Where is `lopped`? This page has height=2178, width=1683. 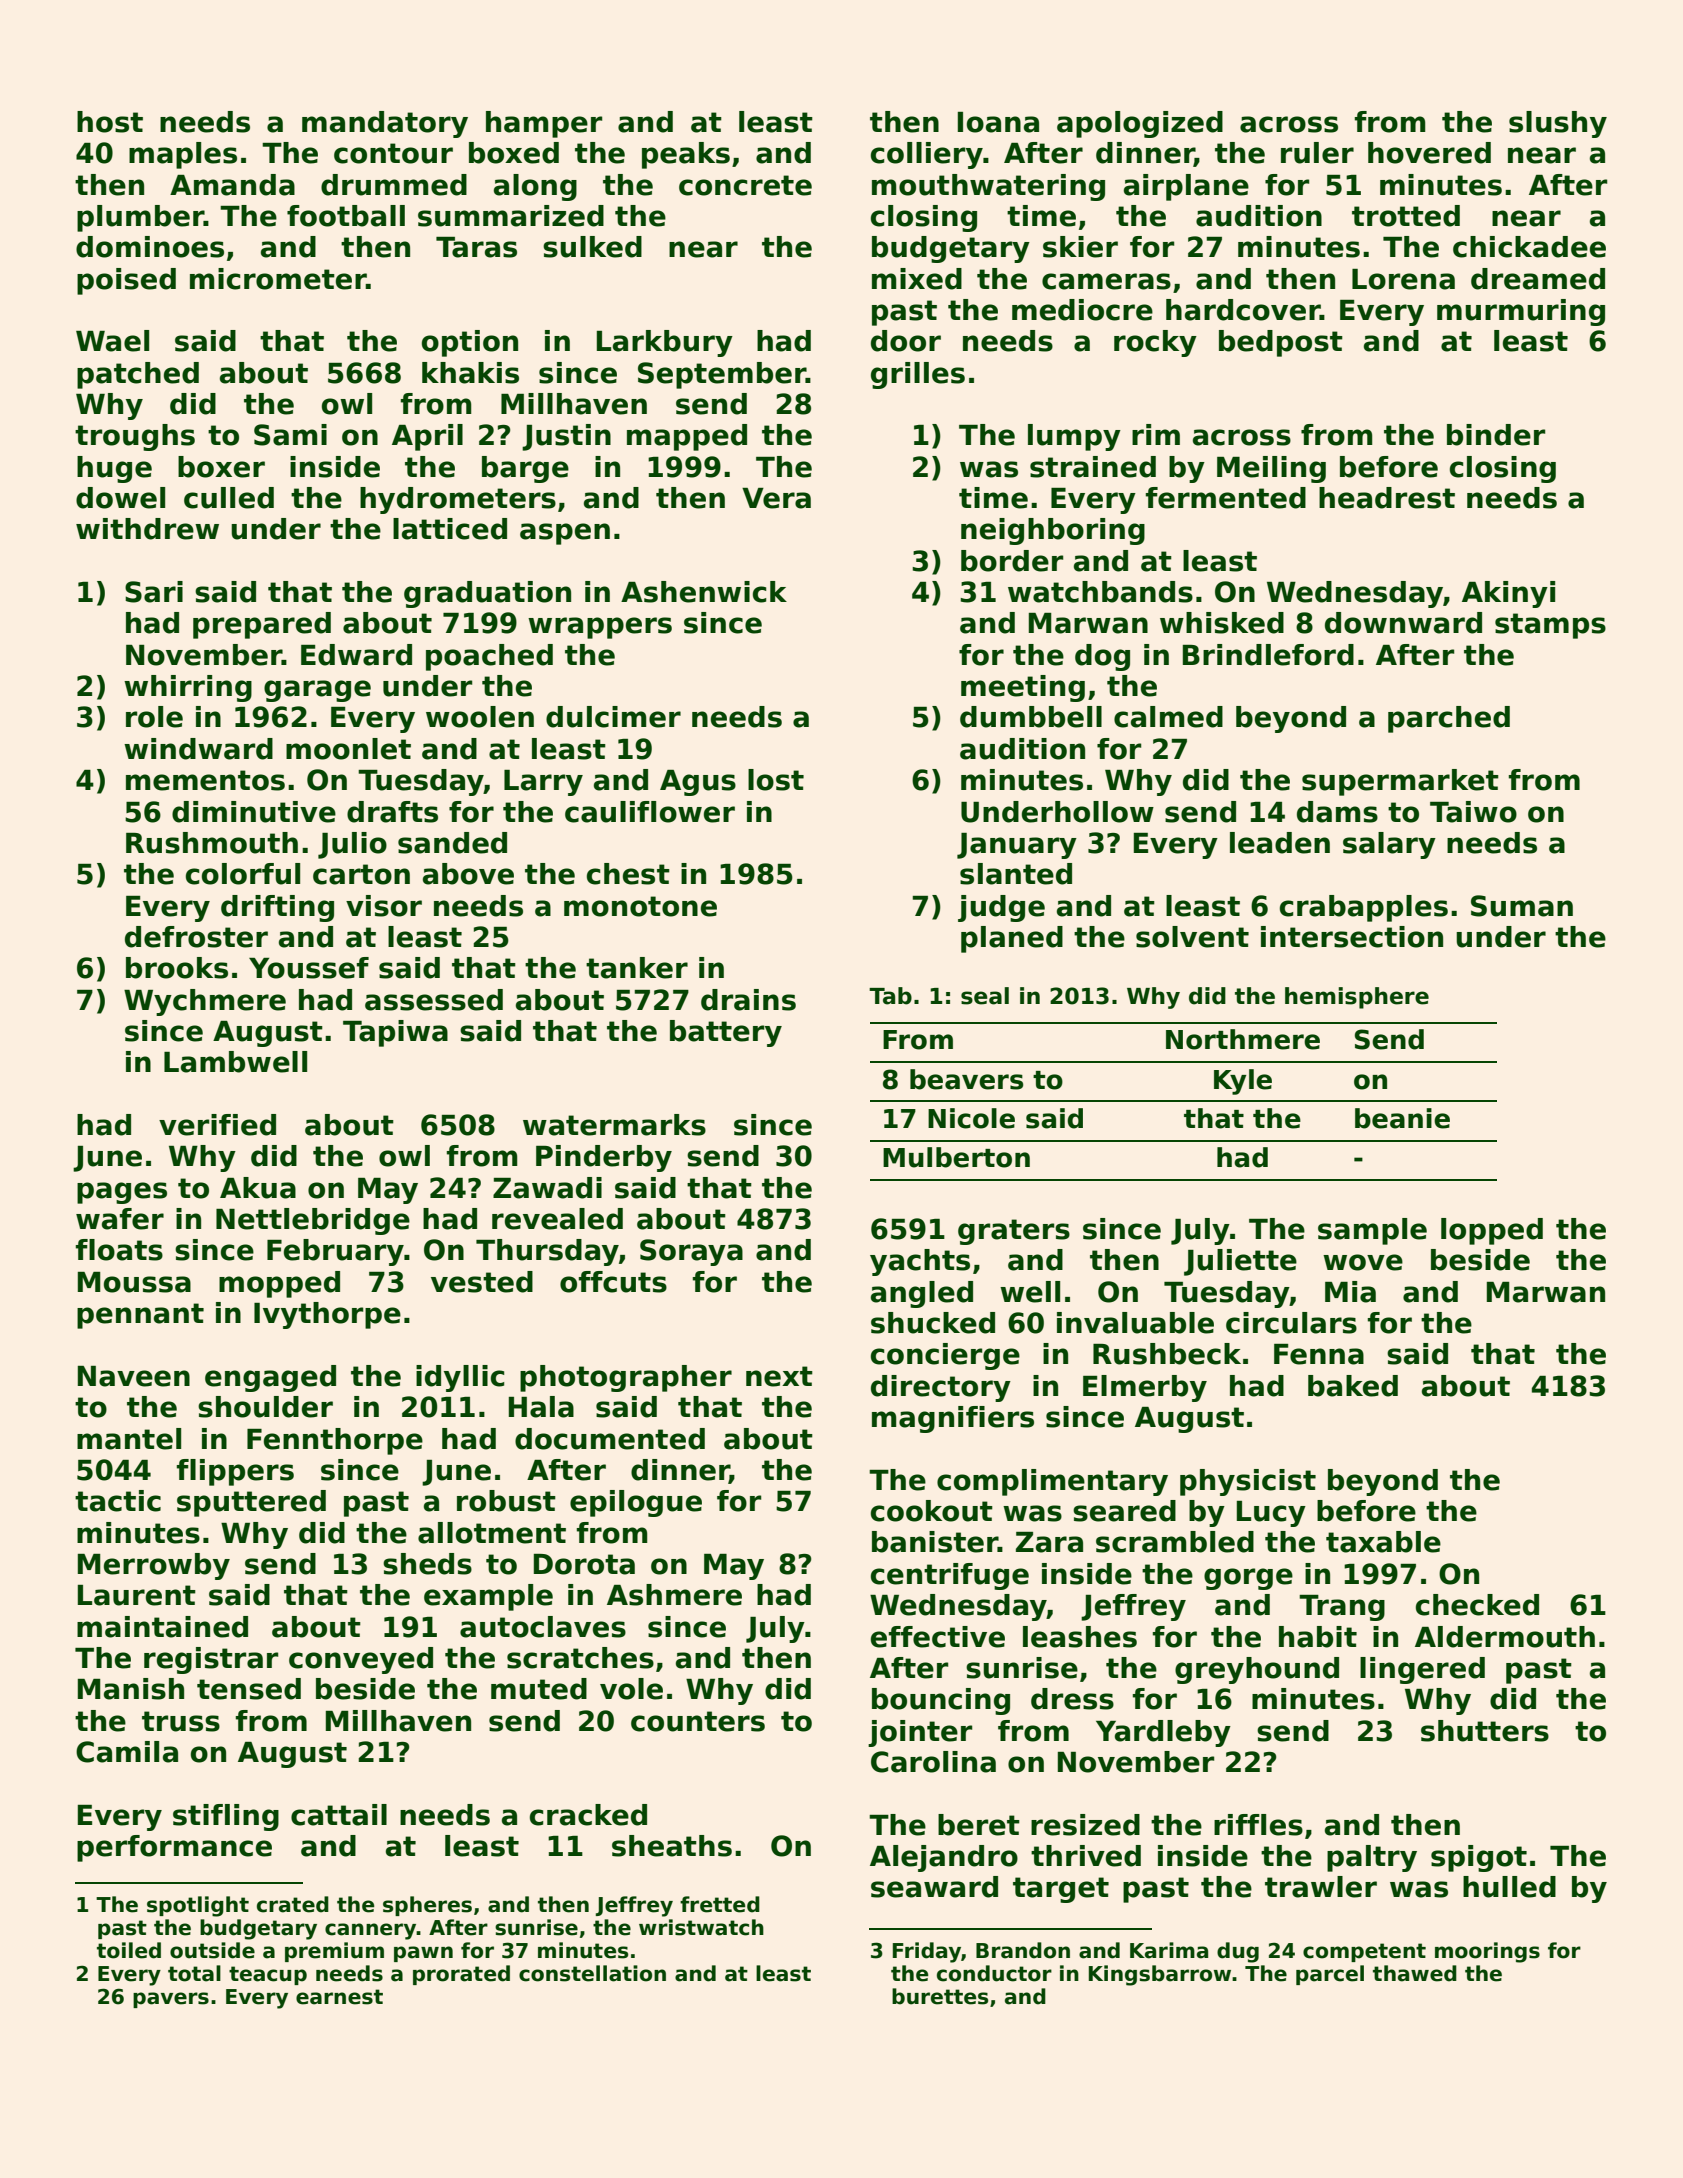
lopped is located at coordinates (1492, 1231).
